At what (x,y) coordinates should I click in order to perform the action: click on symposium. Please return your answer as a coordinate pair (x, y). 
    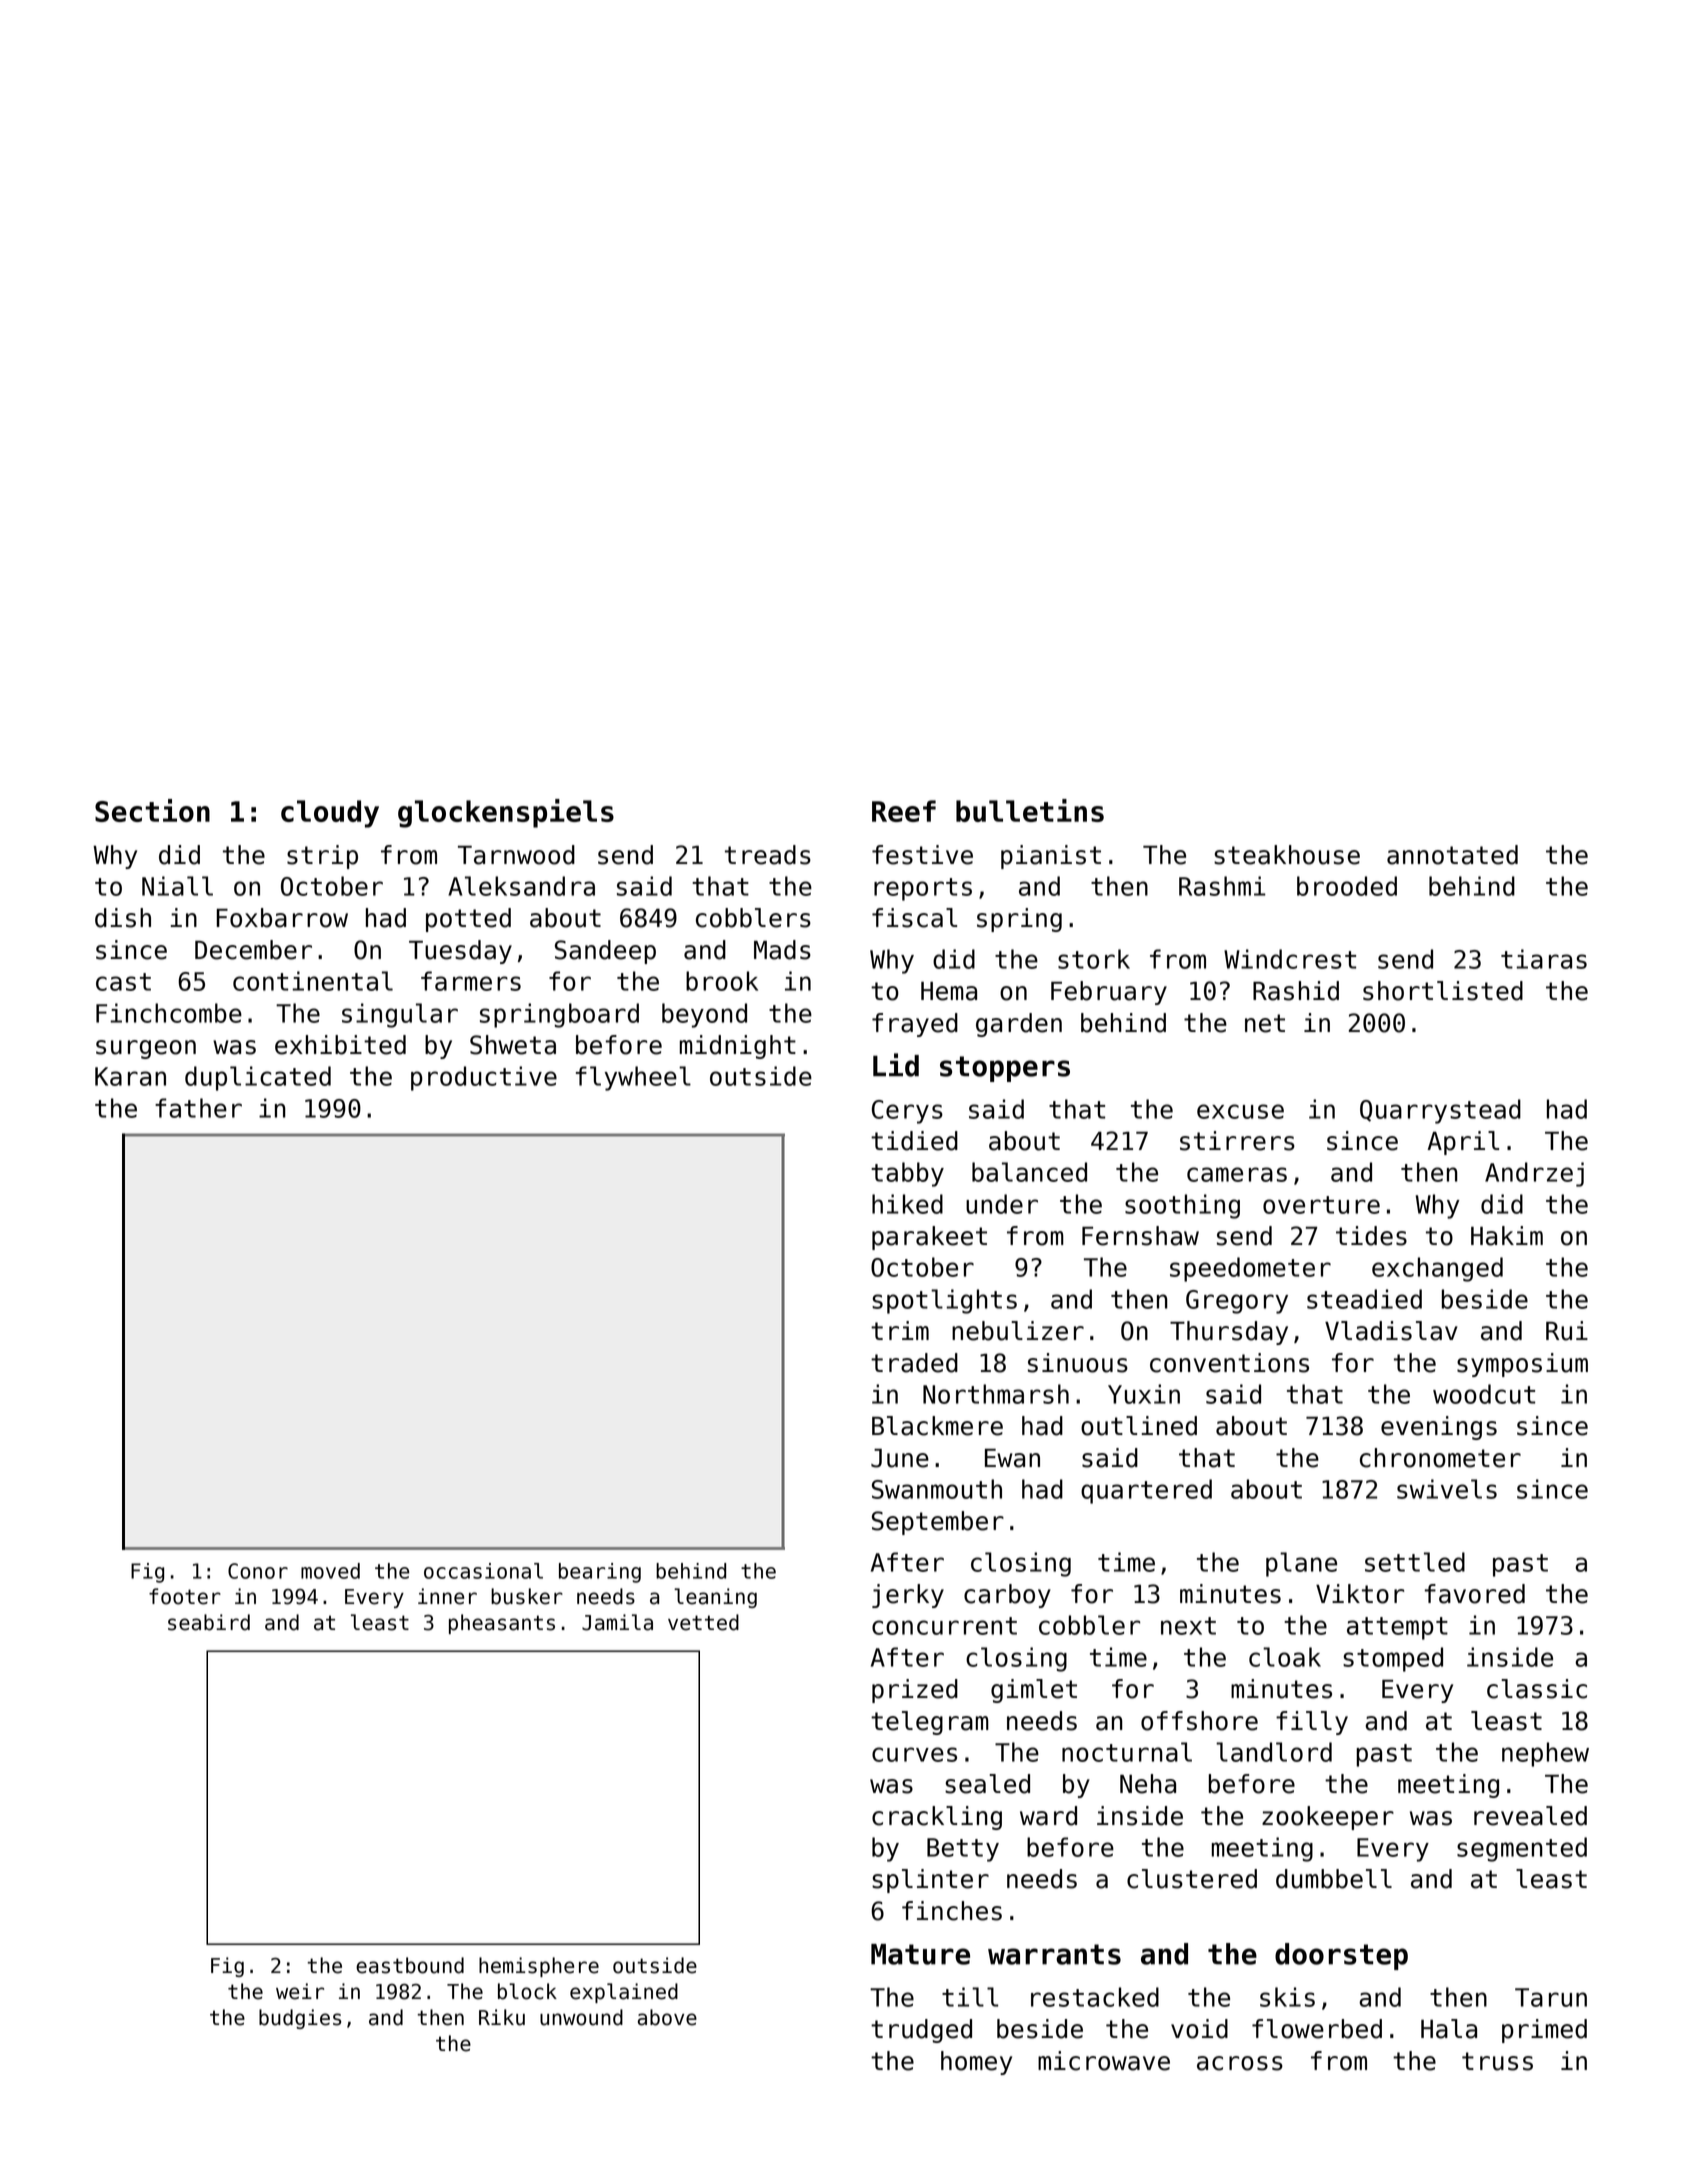
    Looking at the image, I should click on (1522, 1365).
